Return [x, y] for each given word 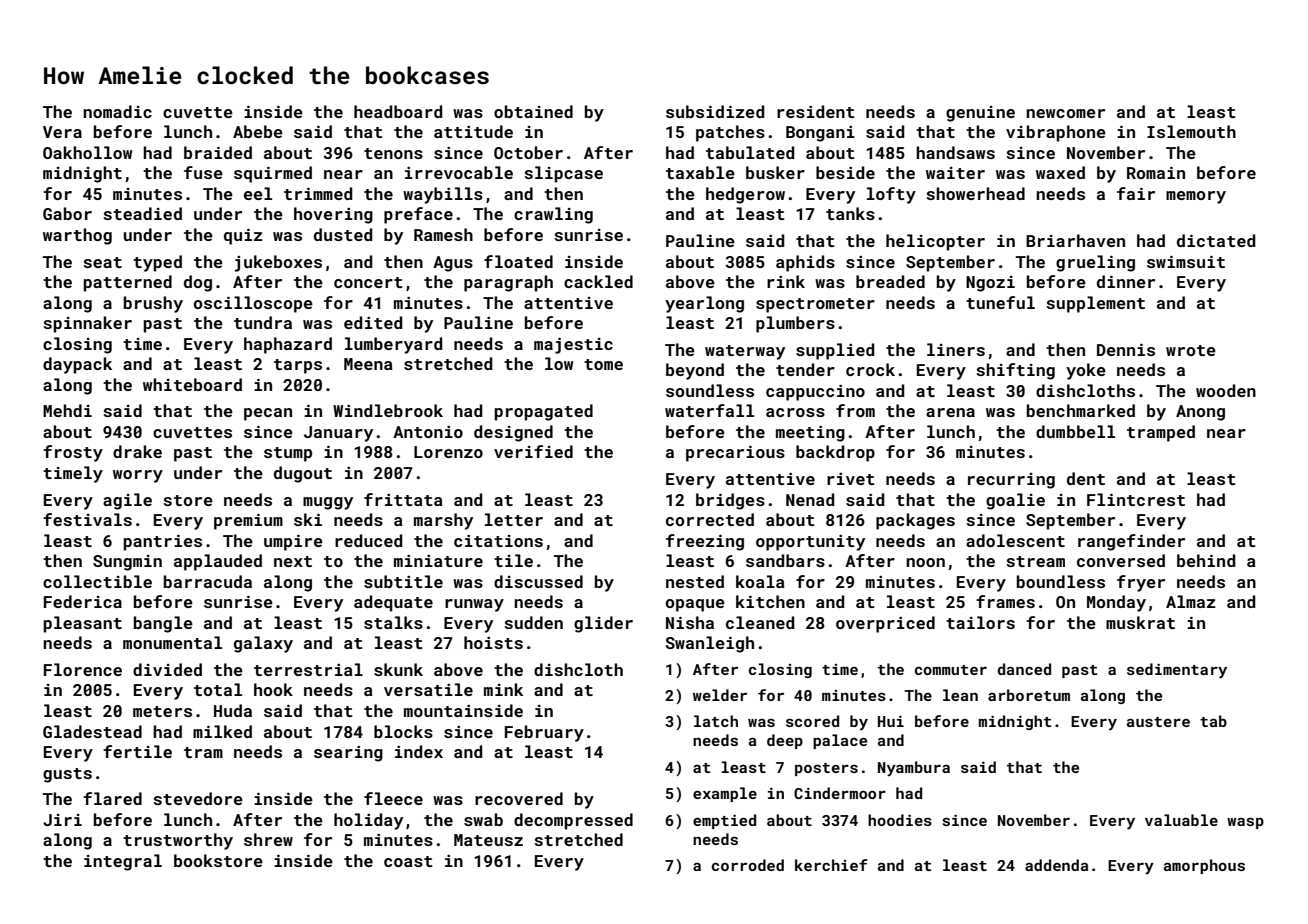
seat [102, 262]
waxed [1060, 172]
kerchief [831, 865]
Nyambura [914, 769]
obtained [533, 111]
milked [222, 731]
